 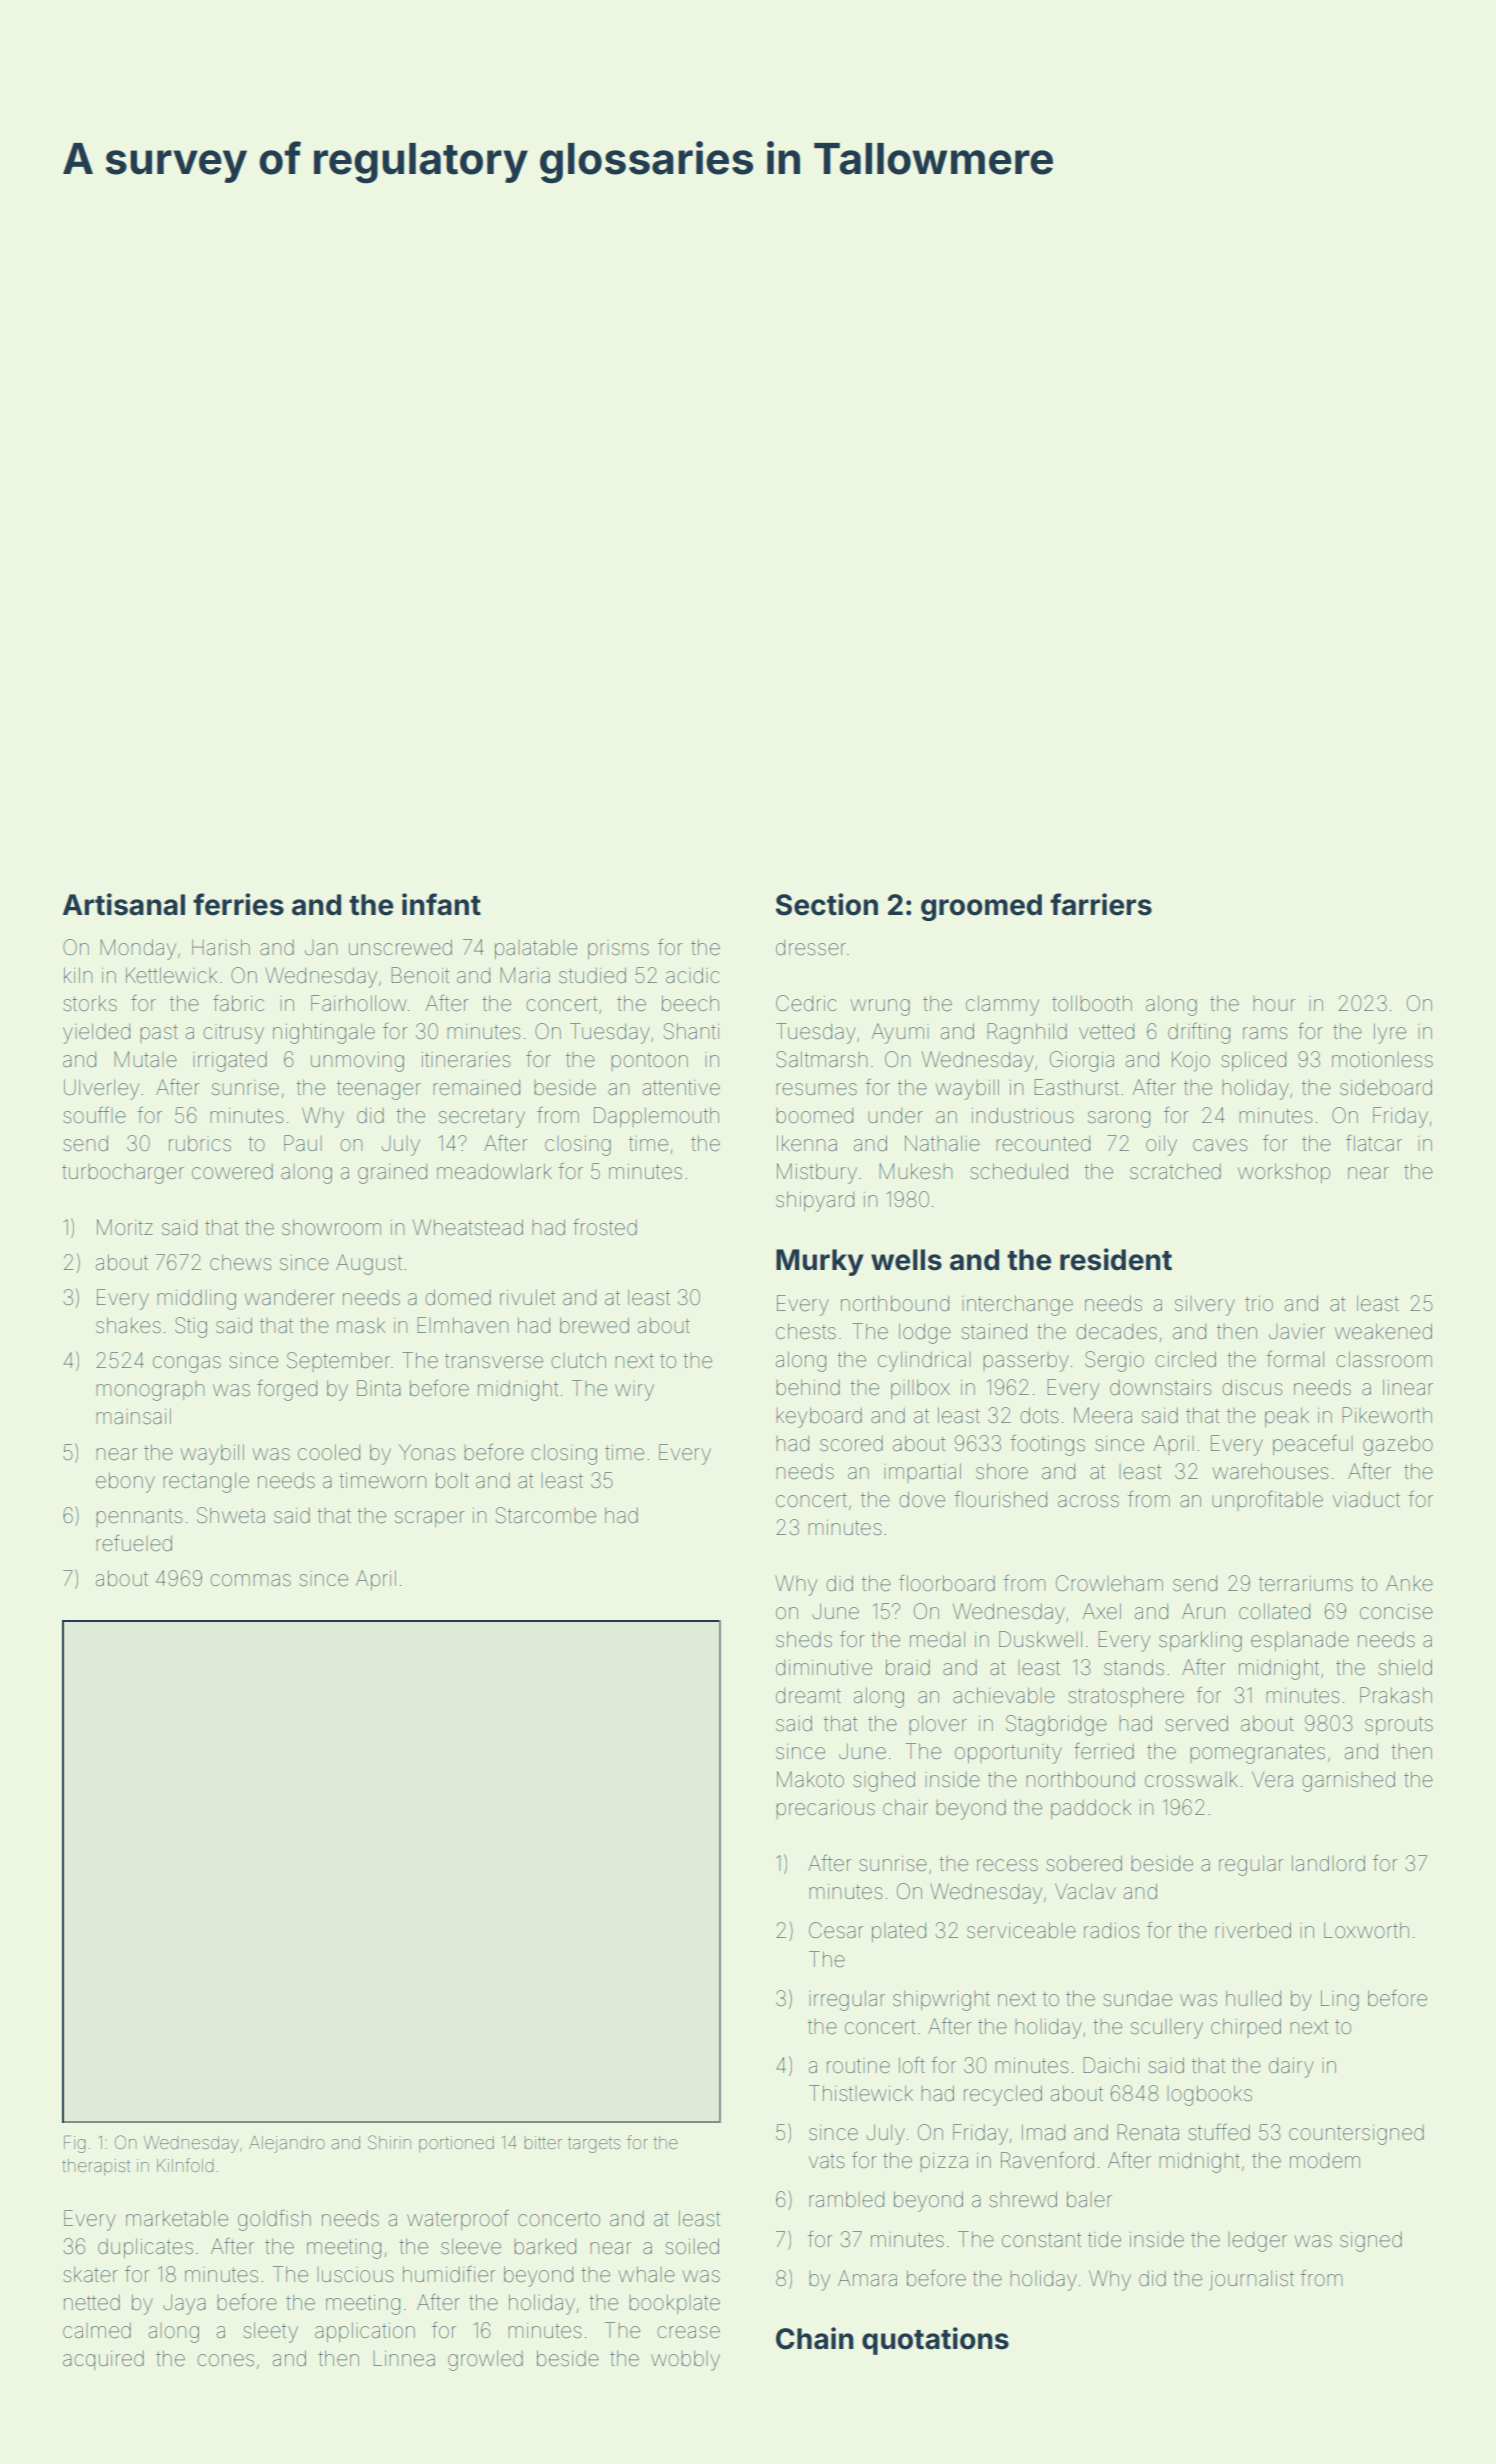 What do you see at coordinates (1205, 1306) in the document?
I see `silvery` at bounding box center [1205, 1306].
